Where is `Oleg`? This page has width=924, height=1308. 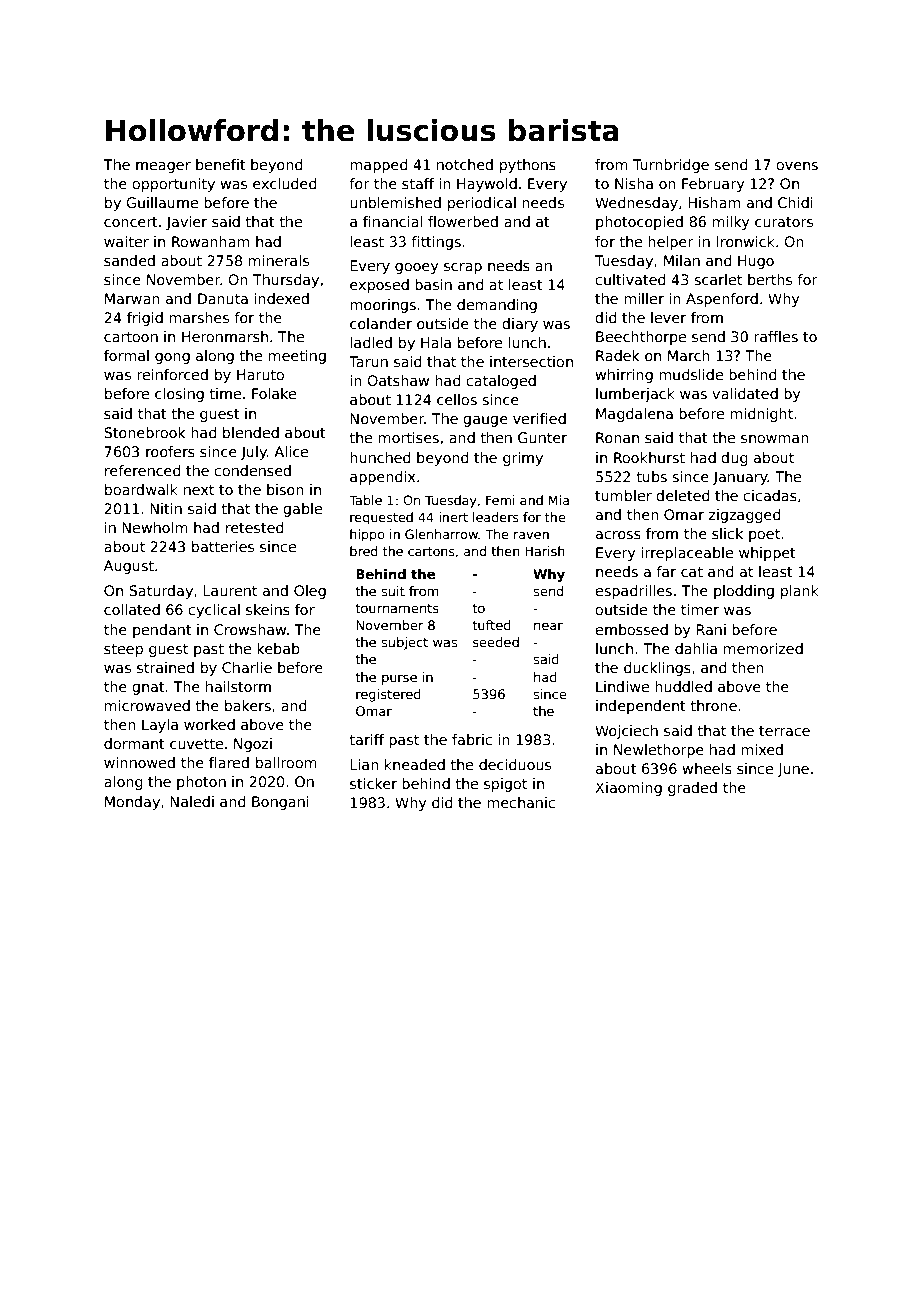
Oleg is located at coordinates (310, 592).
